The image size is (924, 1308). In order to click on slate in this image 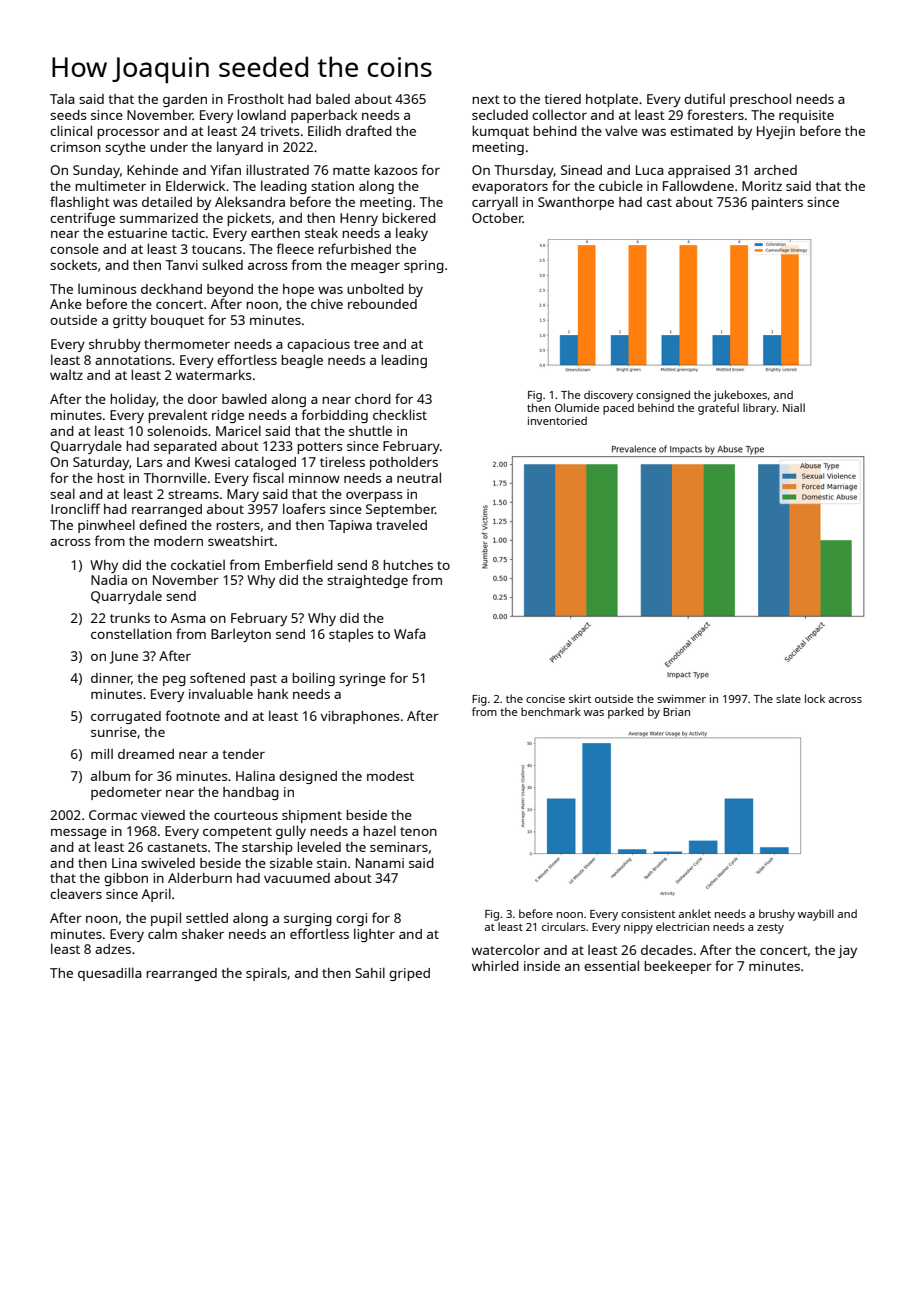, I will do `click(788, 698)`.
